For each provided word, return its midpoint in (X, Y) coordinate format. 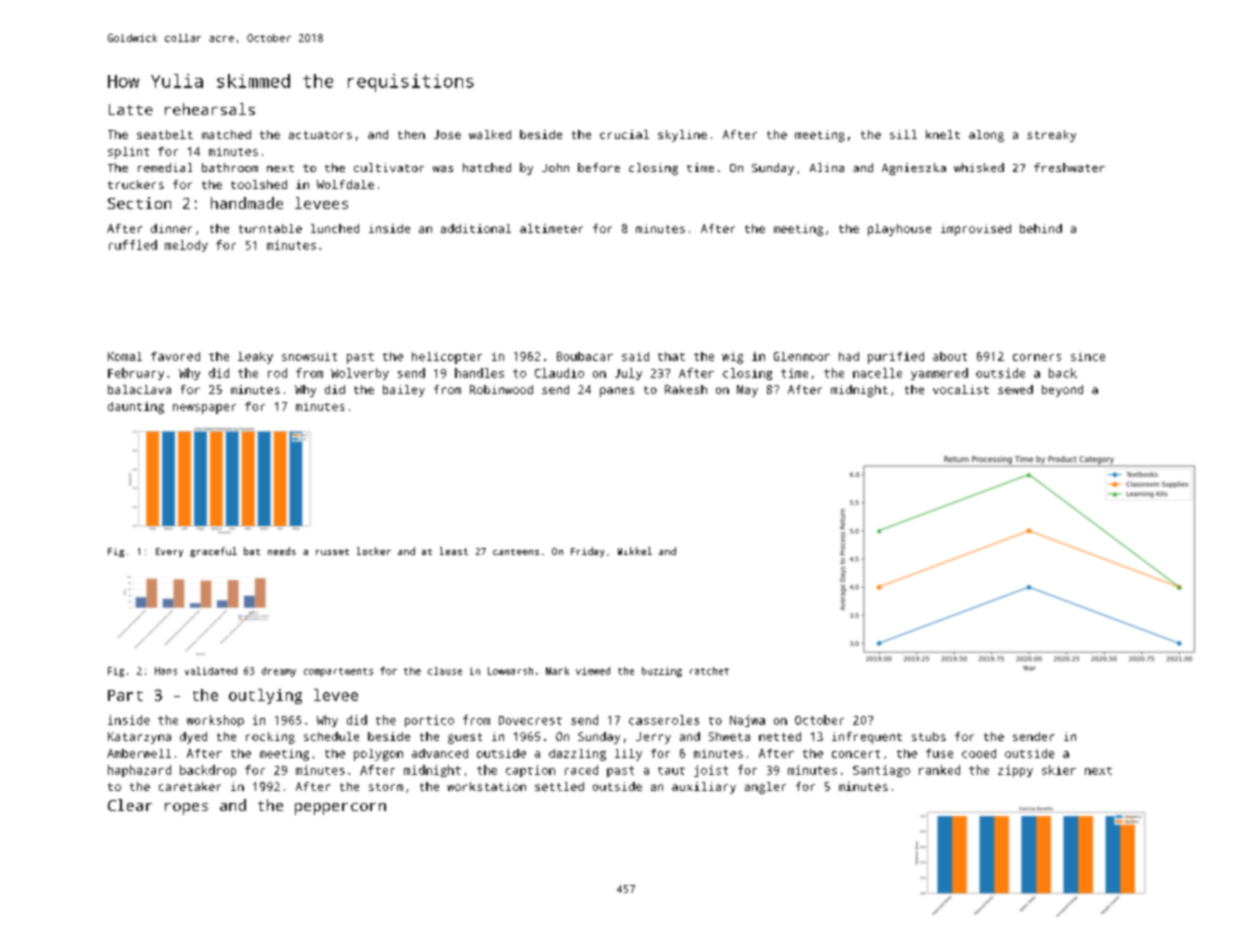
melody (186, 246)
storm (386, 787)
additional (476, 228)
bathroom (230, 167)
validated (211, 671)
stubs (929, 736)
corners (1037, 357)
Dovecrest (530, 720)
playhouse (899, 230)
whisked (979, 167)
